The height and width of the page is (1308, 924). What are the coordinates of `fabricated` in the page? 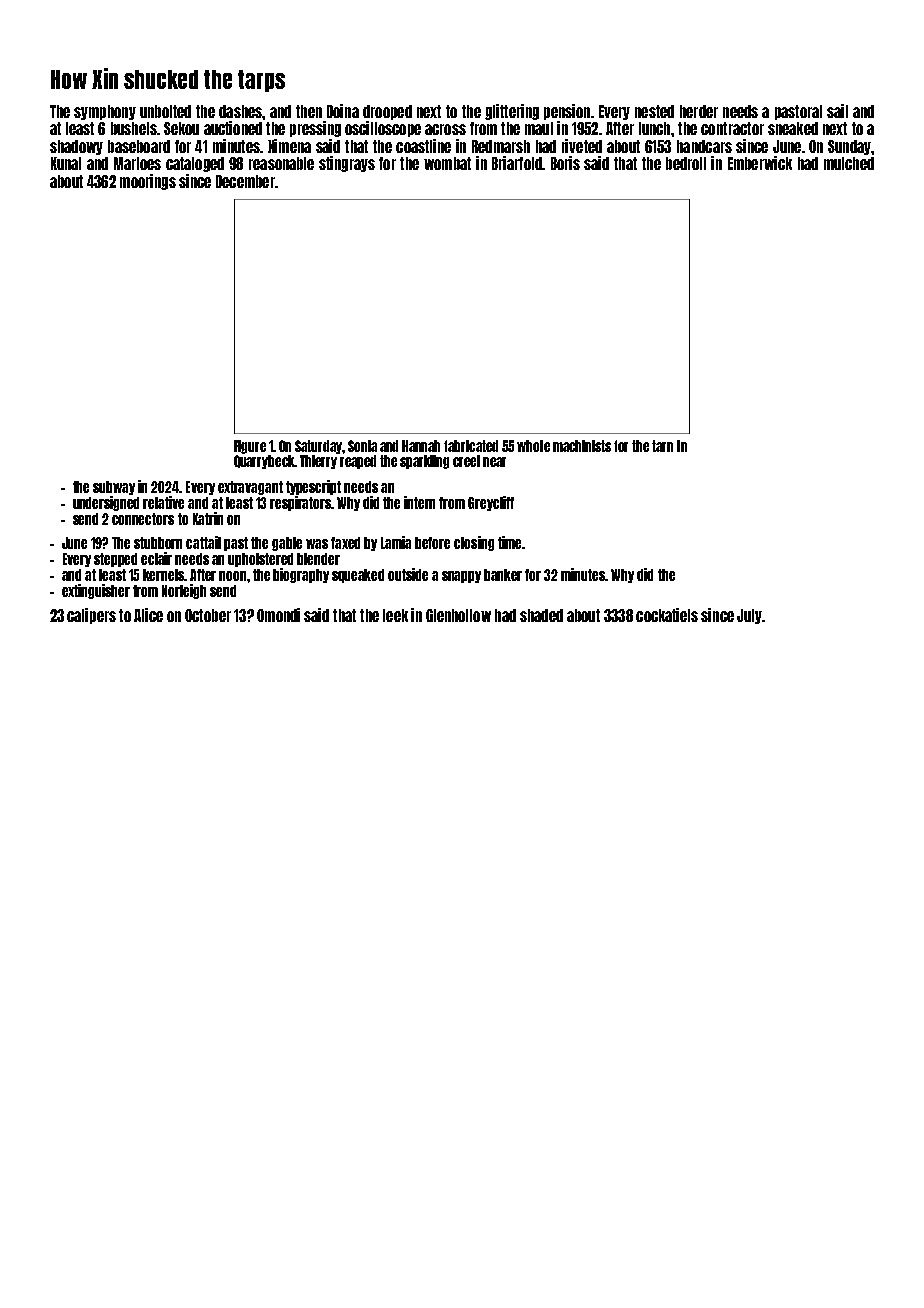 It's located at (471, 446).
